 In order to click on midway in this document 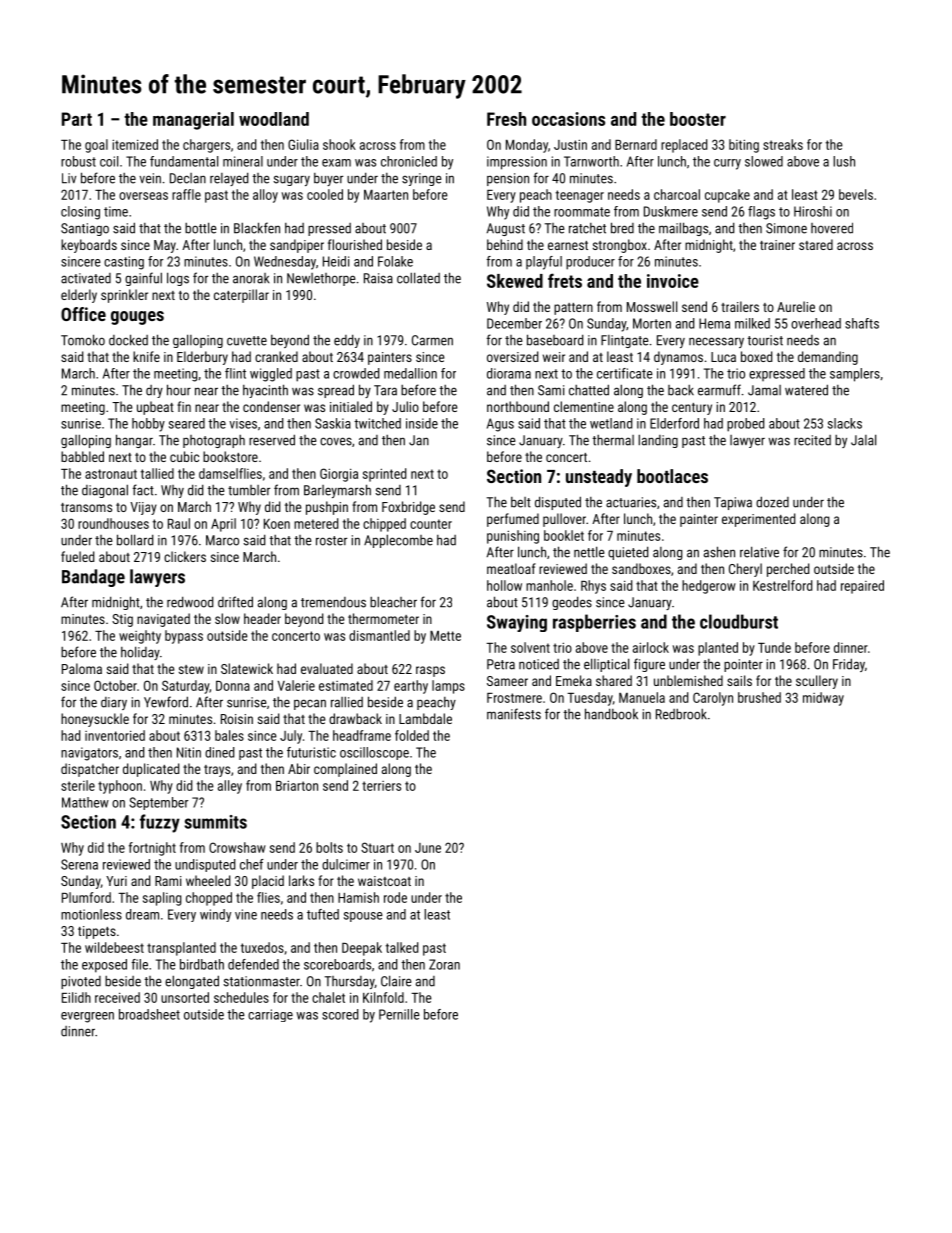, I will do `click(823, 699)`.
